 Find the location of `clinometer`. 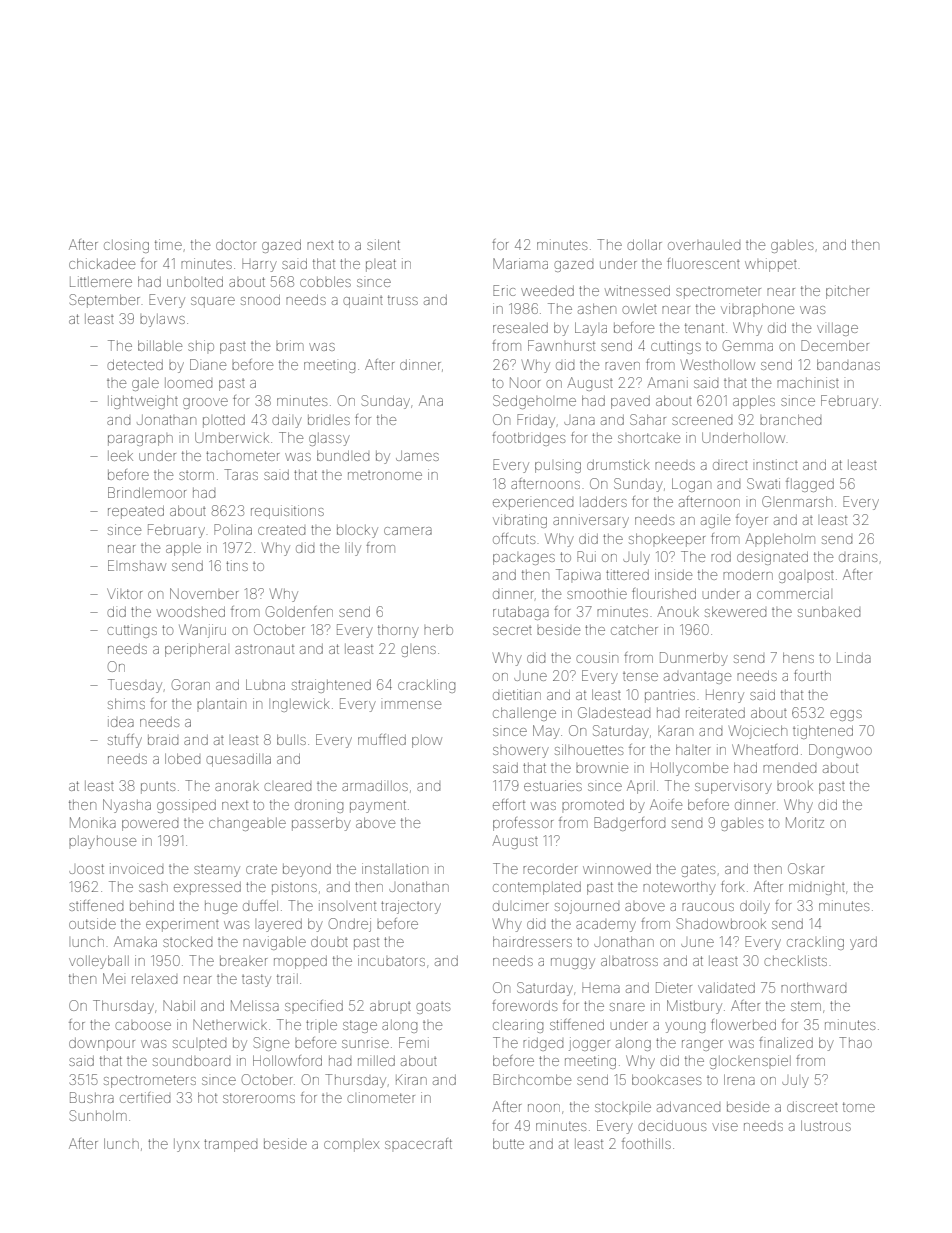

clinometer is located at coordinates (381, 1097).
